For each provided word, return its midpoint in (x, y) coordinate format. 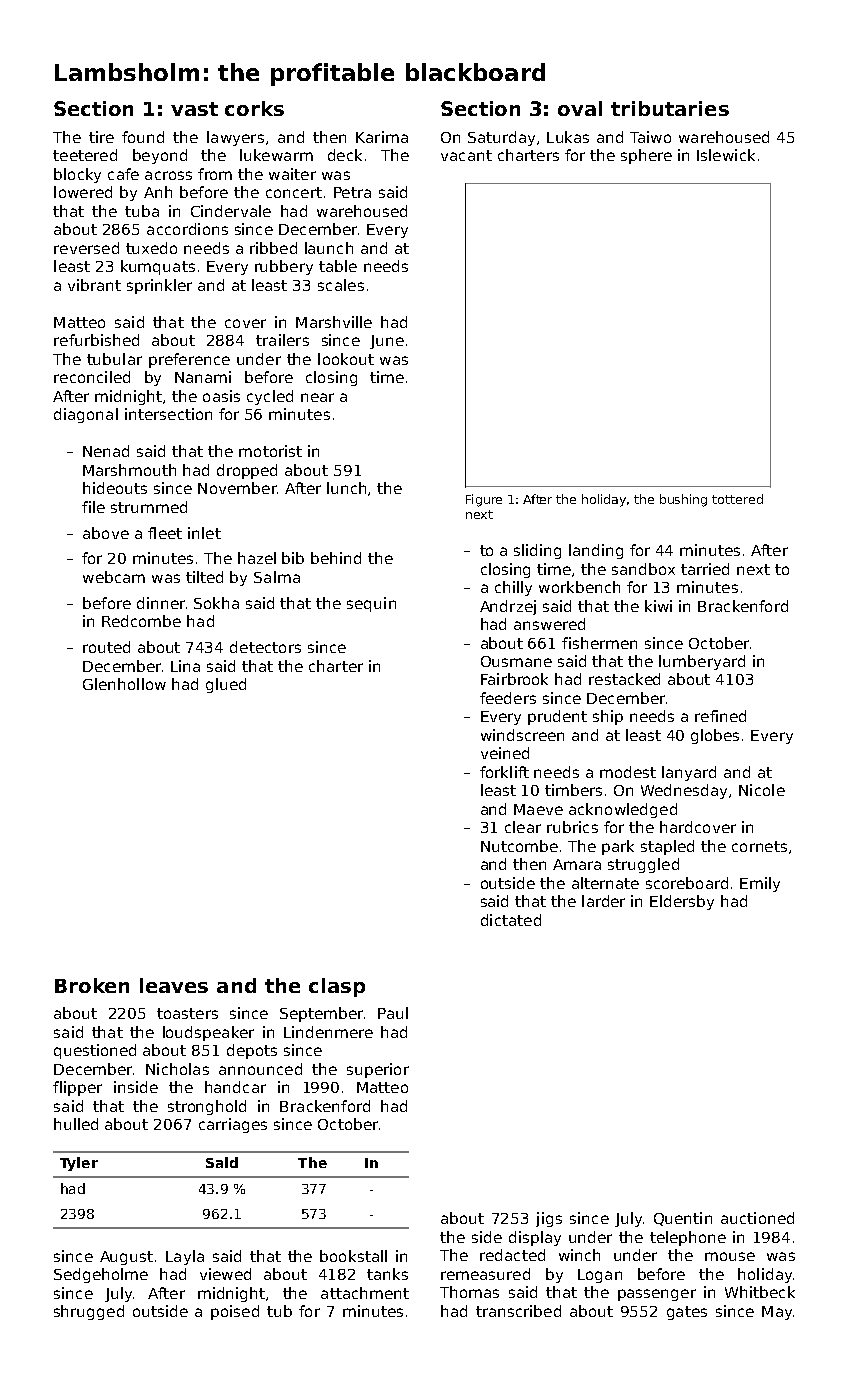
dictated (511, 920)
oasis (221, 396)
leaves (174, 985)
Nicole (762, 790)
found (143, 137)
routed (106, 647)
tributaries (670, 108)
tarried (705, 569)
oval (580, 108)
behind (336, 558)
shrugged (89, 1312)
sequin (371, 604)
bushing (683, 500)
